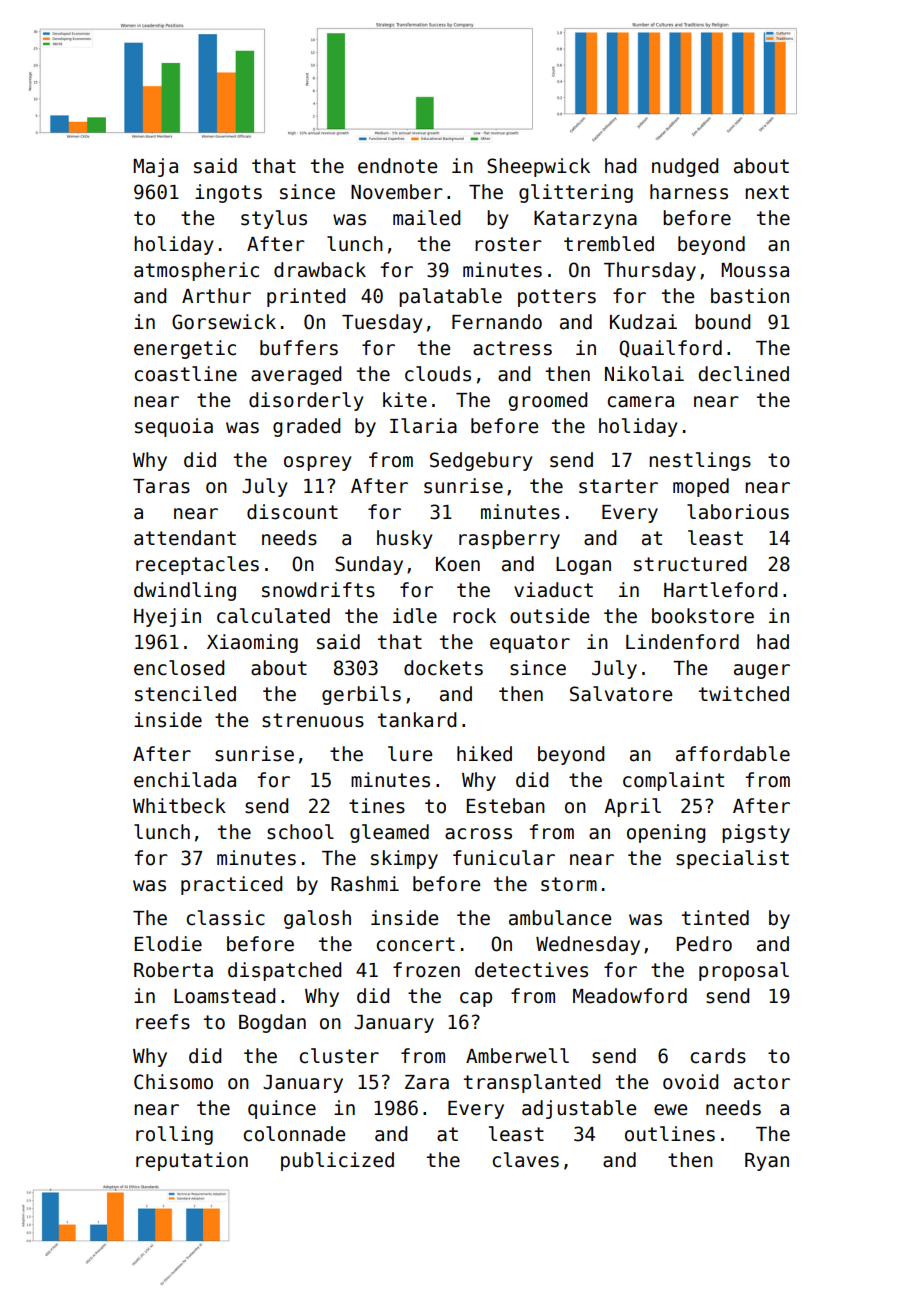  I want to click on snowdrifts, so click(318, 590).
